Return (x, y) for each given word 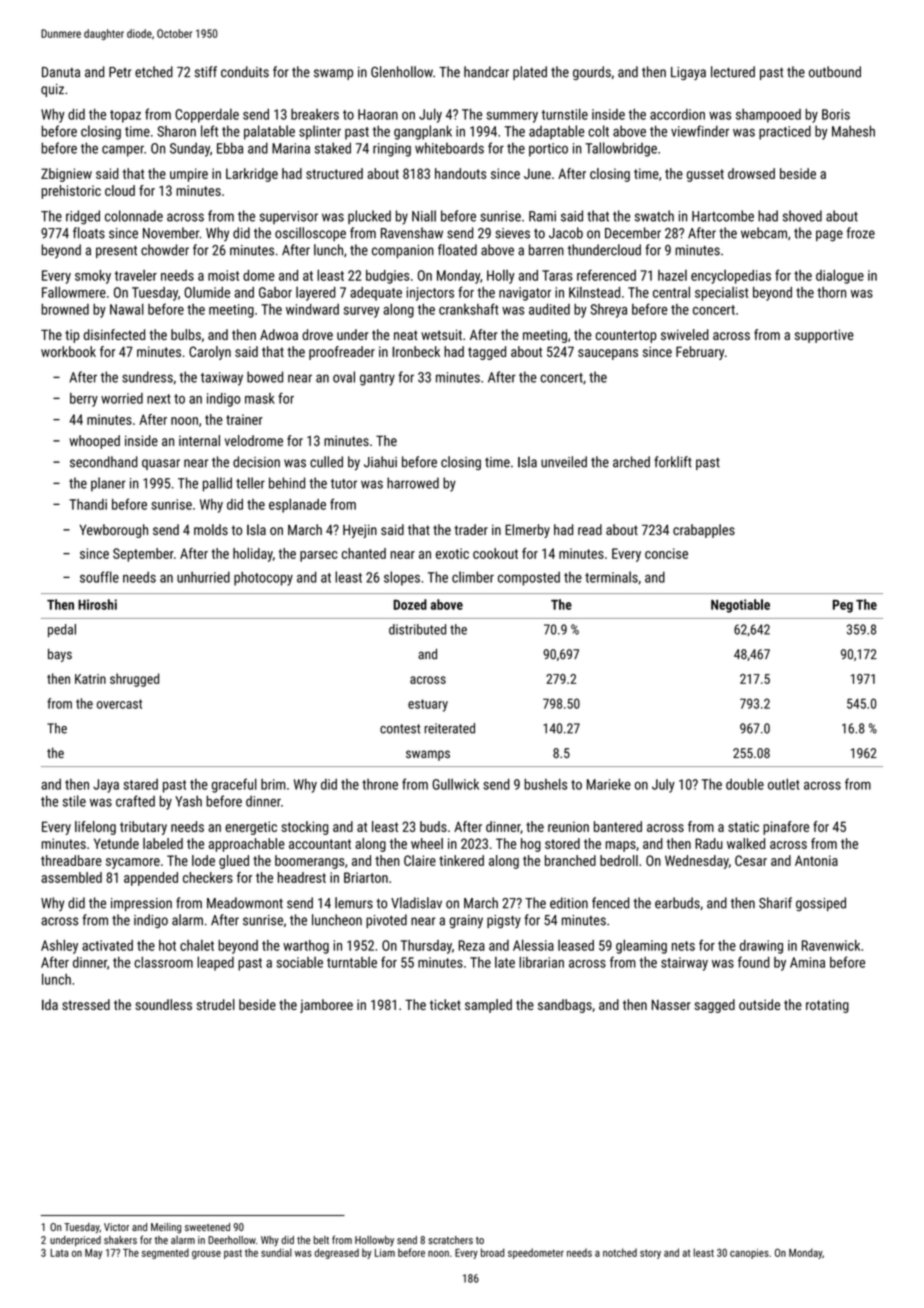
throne (380, 784)
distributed (417, 629)
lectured (733, 72)
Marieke (609, 784)
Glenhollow (402, 72)
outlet (784, 784)
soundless (163, 1004)
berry (84, 400)
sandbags (565, 1006)
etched (154, 72)
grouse (206, 1254)
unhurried (203, 577)
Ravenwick (831, 945)
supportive (824, 336)
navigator (525, 294)
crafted (135, 801)
